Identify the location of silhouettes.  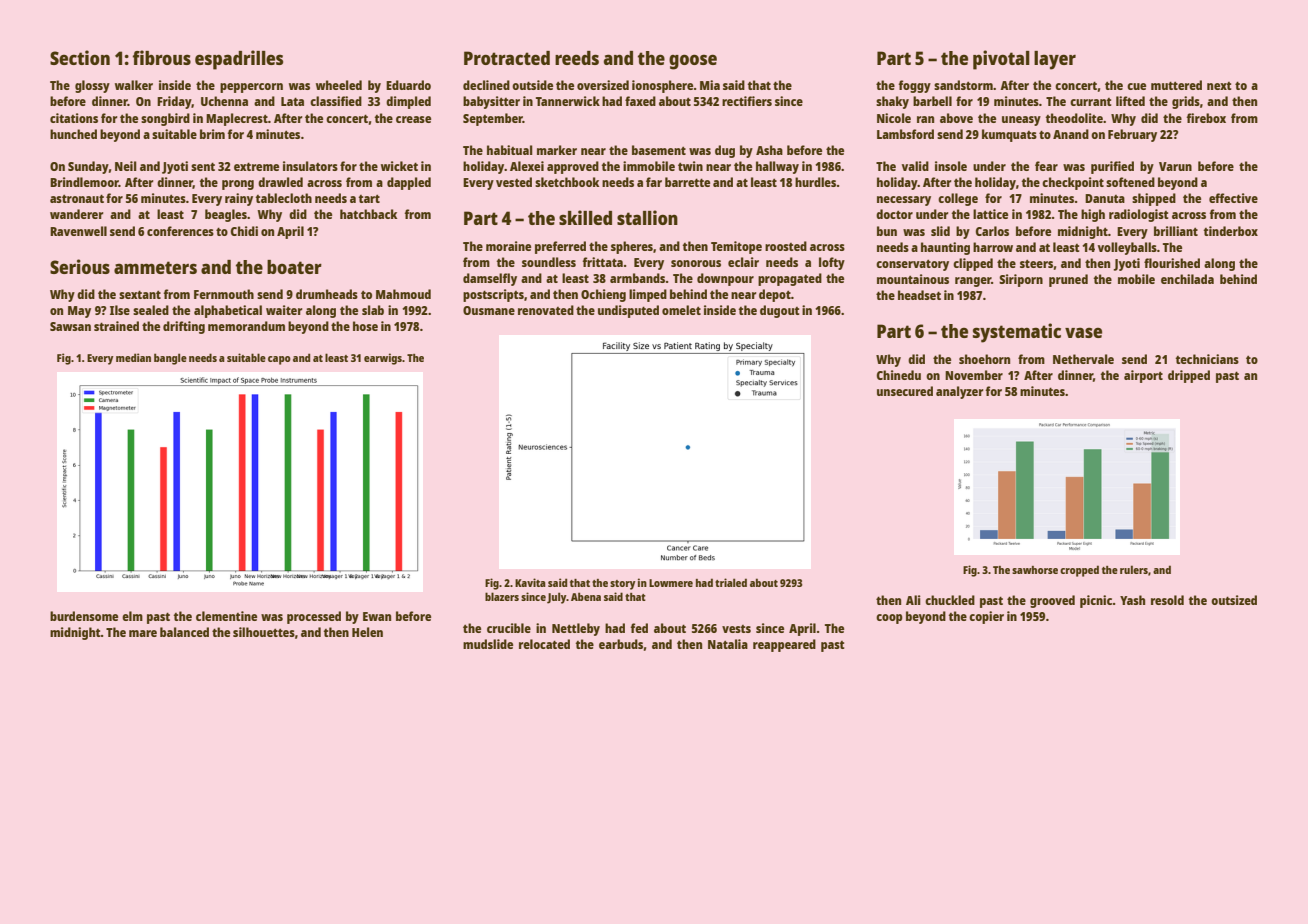
(264, 632).
